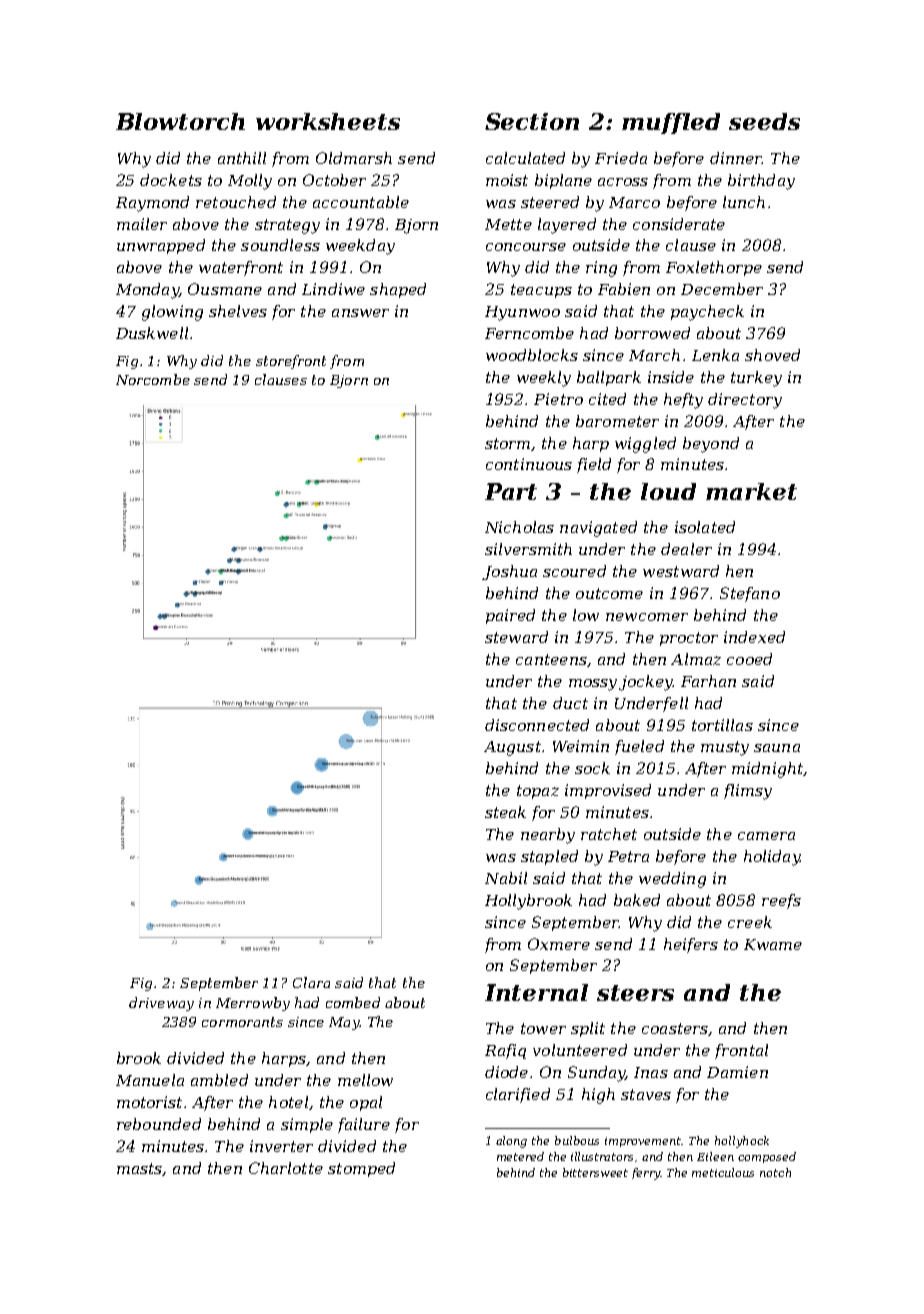 The image size is (924, 1314). What do you see at coordinates (686, 549) in the document?
I see `dealer` at bounding box center [686, 549].
